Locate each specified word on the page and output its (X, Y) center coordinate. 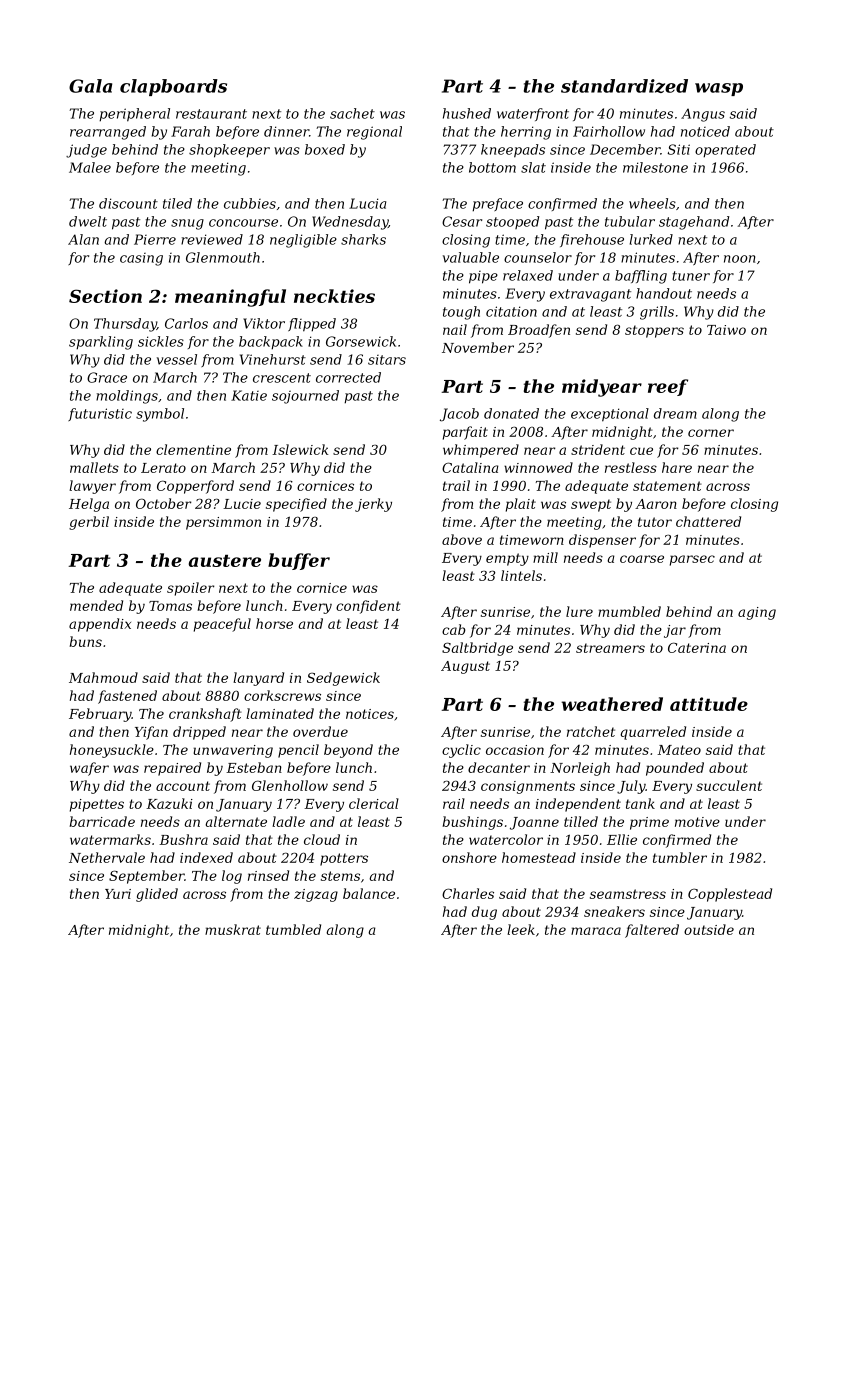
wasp (719, 89)
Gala (90, 86)
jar (675, 631)
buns (85, 641)
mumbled (629, 611)
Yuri (118, 894)
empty (507, 559)
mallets (94, 467)
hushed (467, 113)
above (462, 539)
